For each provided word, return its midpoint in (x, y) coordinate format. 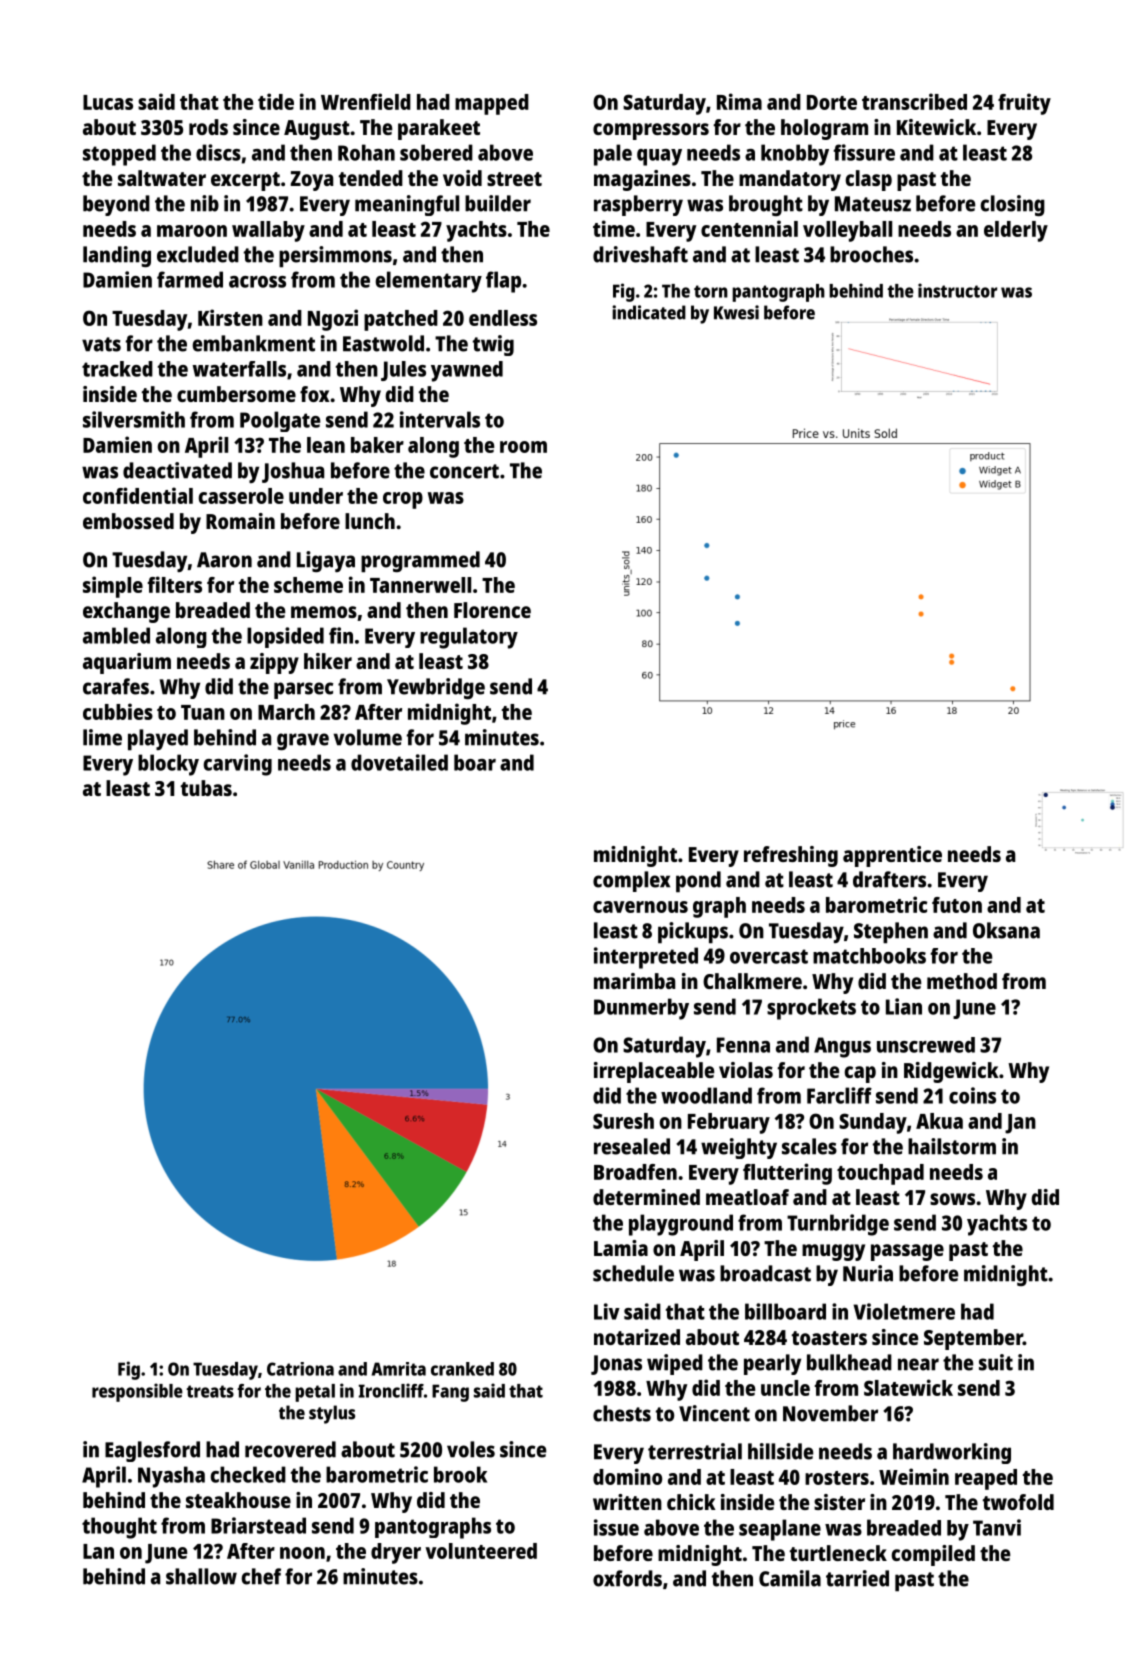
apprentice (892, 856)
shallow (201, 1576)
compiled (933, 1555)
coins (972, 1095)
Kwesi (736, 312)
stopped (119, 155)
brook (460, 1474)
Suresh (623, 1121)
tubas (206, 788)
